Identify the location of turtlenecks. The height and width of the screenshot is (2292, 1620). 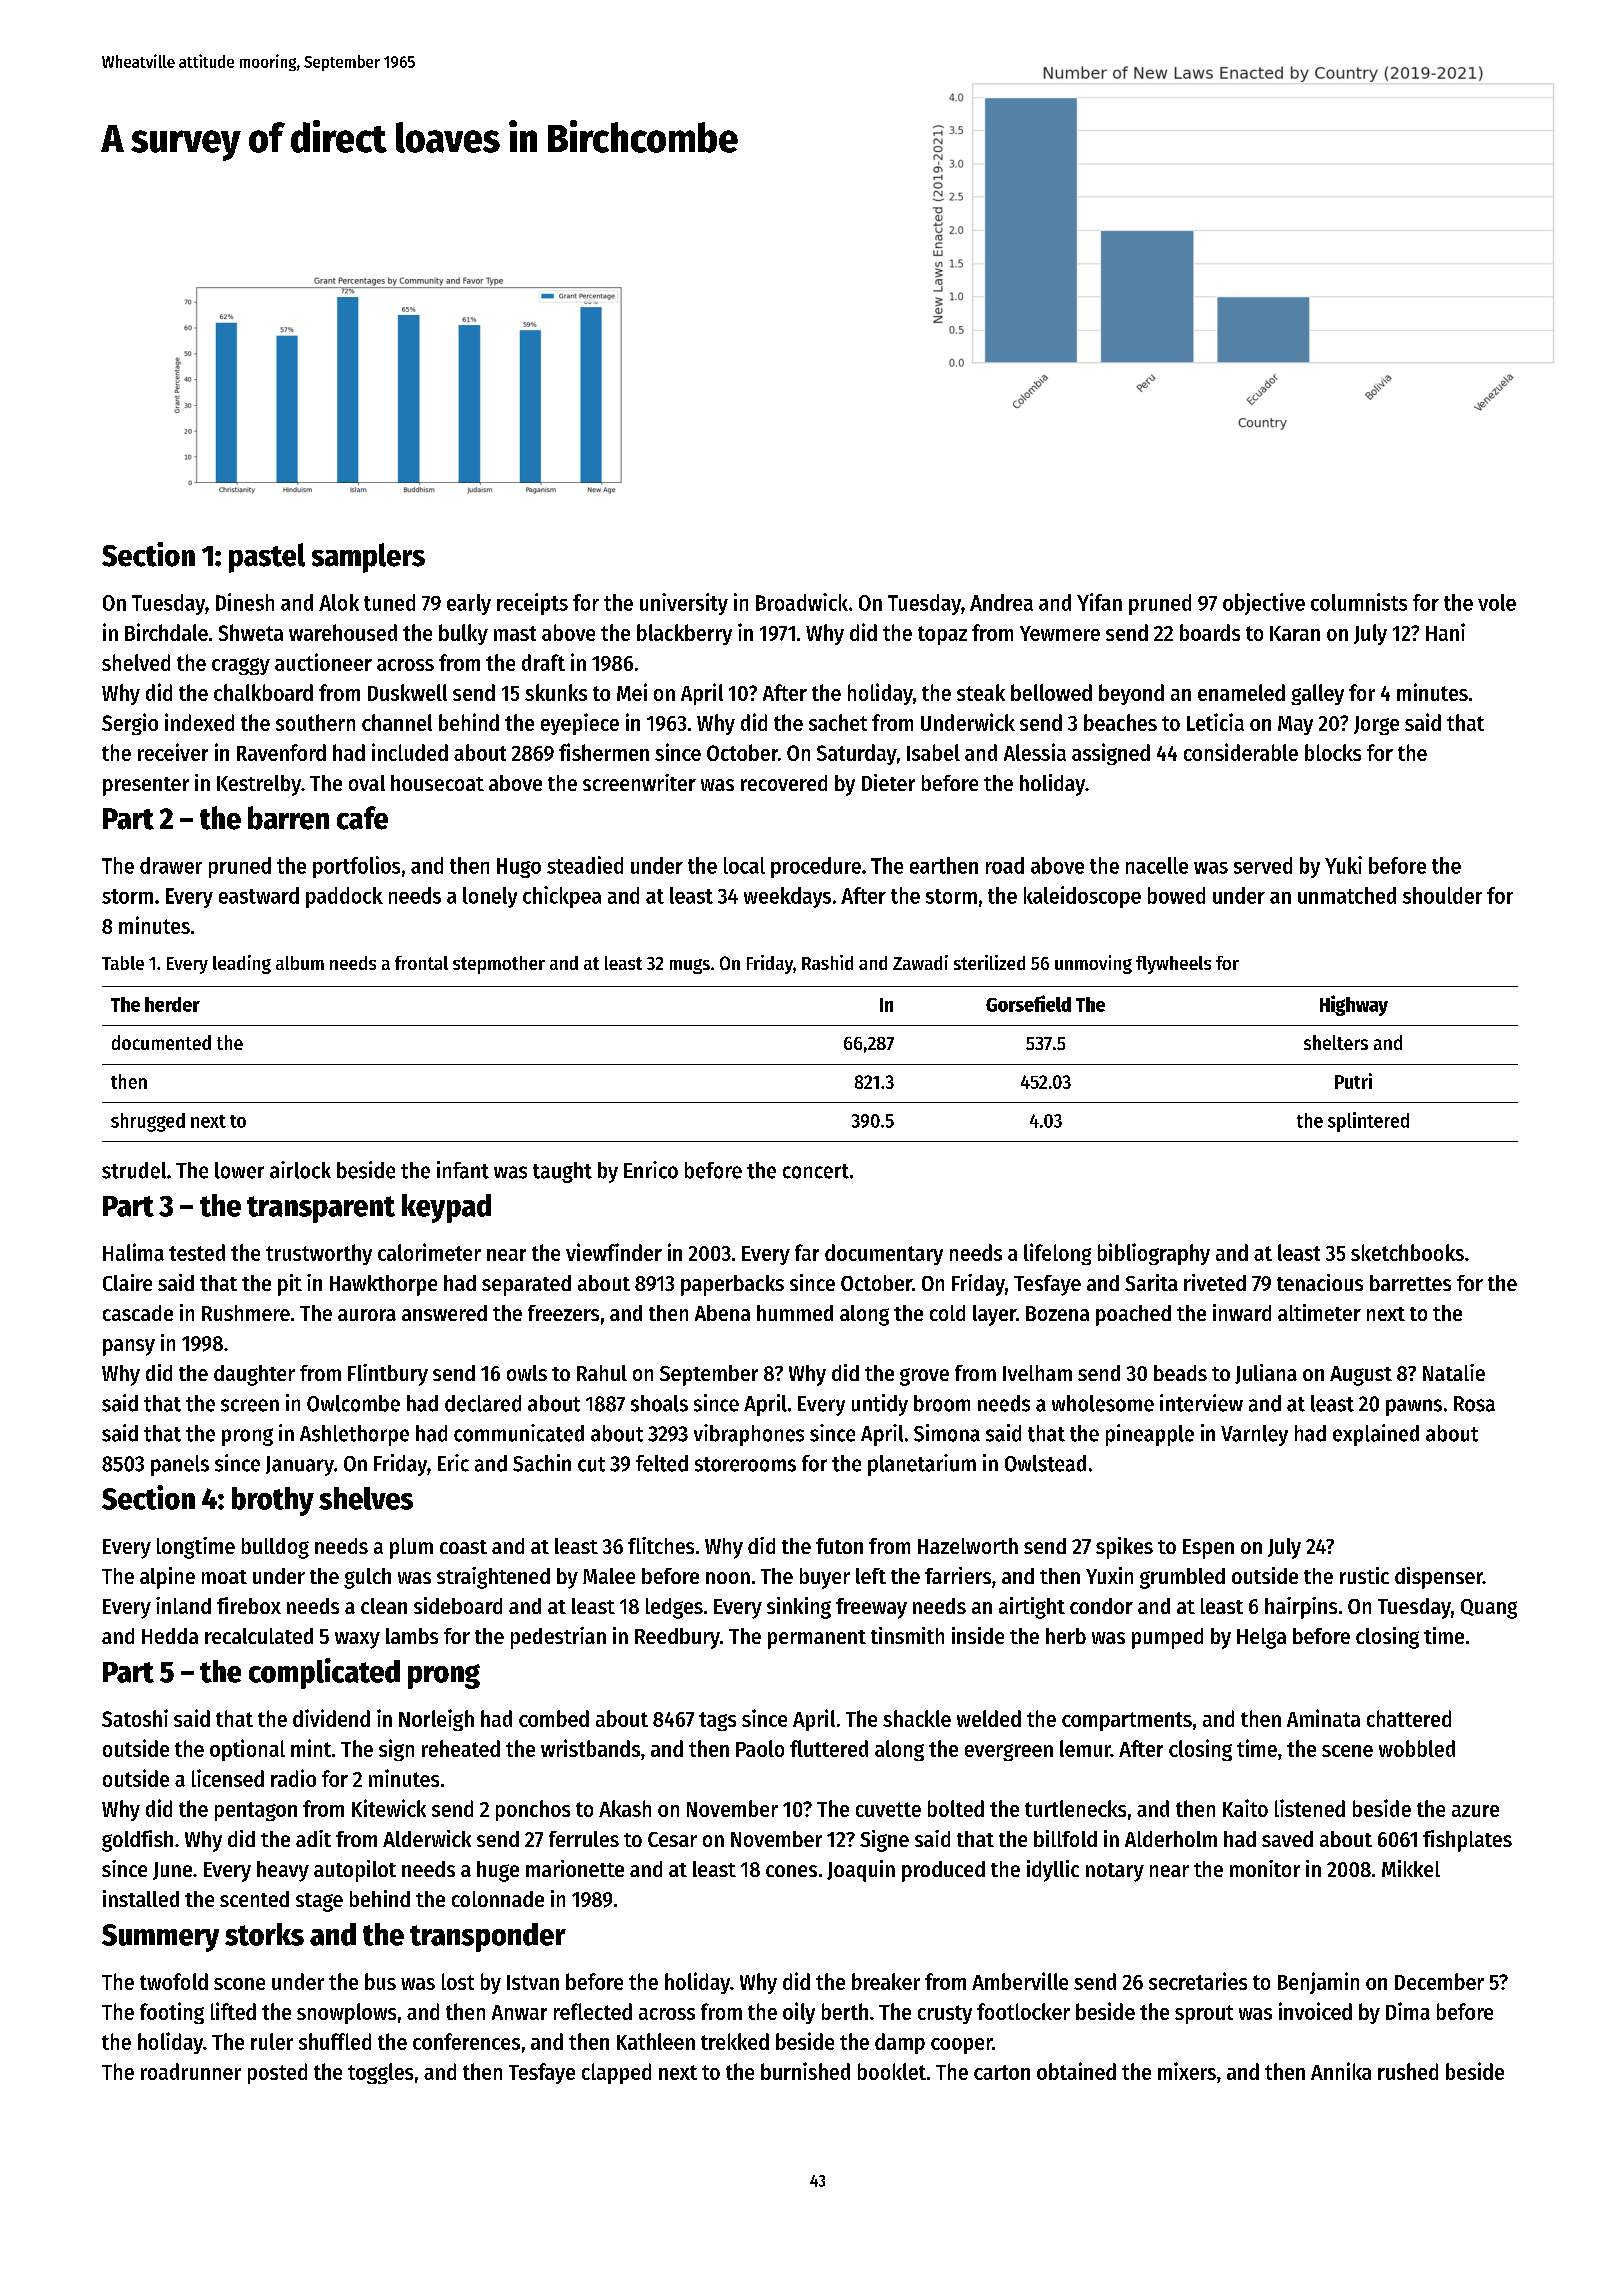
(1075, 1808).
